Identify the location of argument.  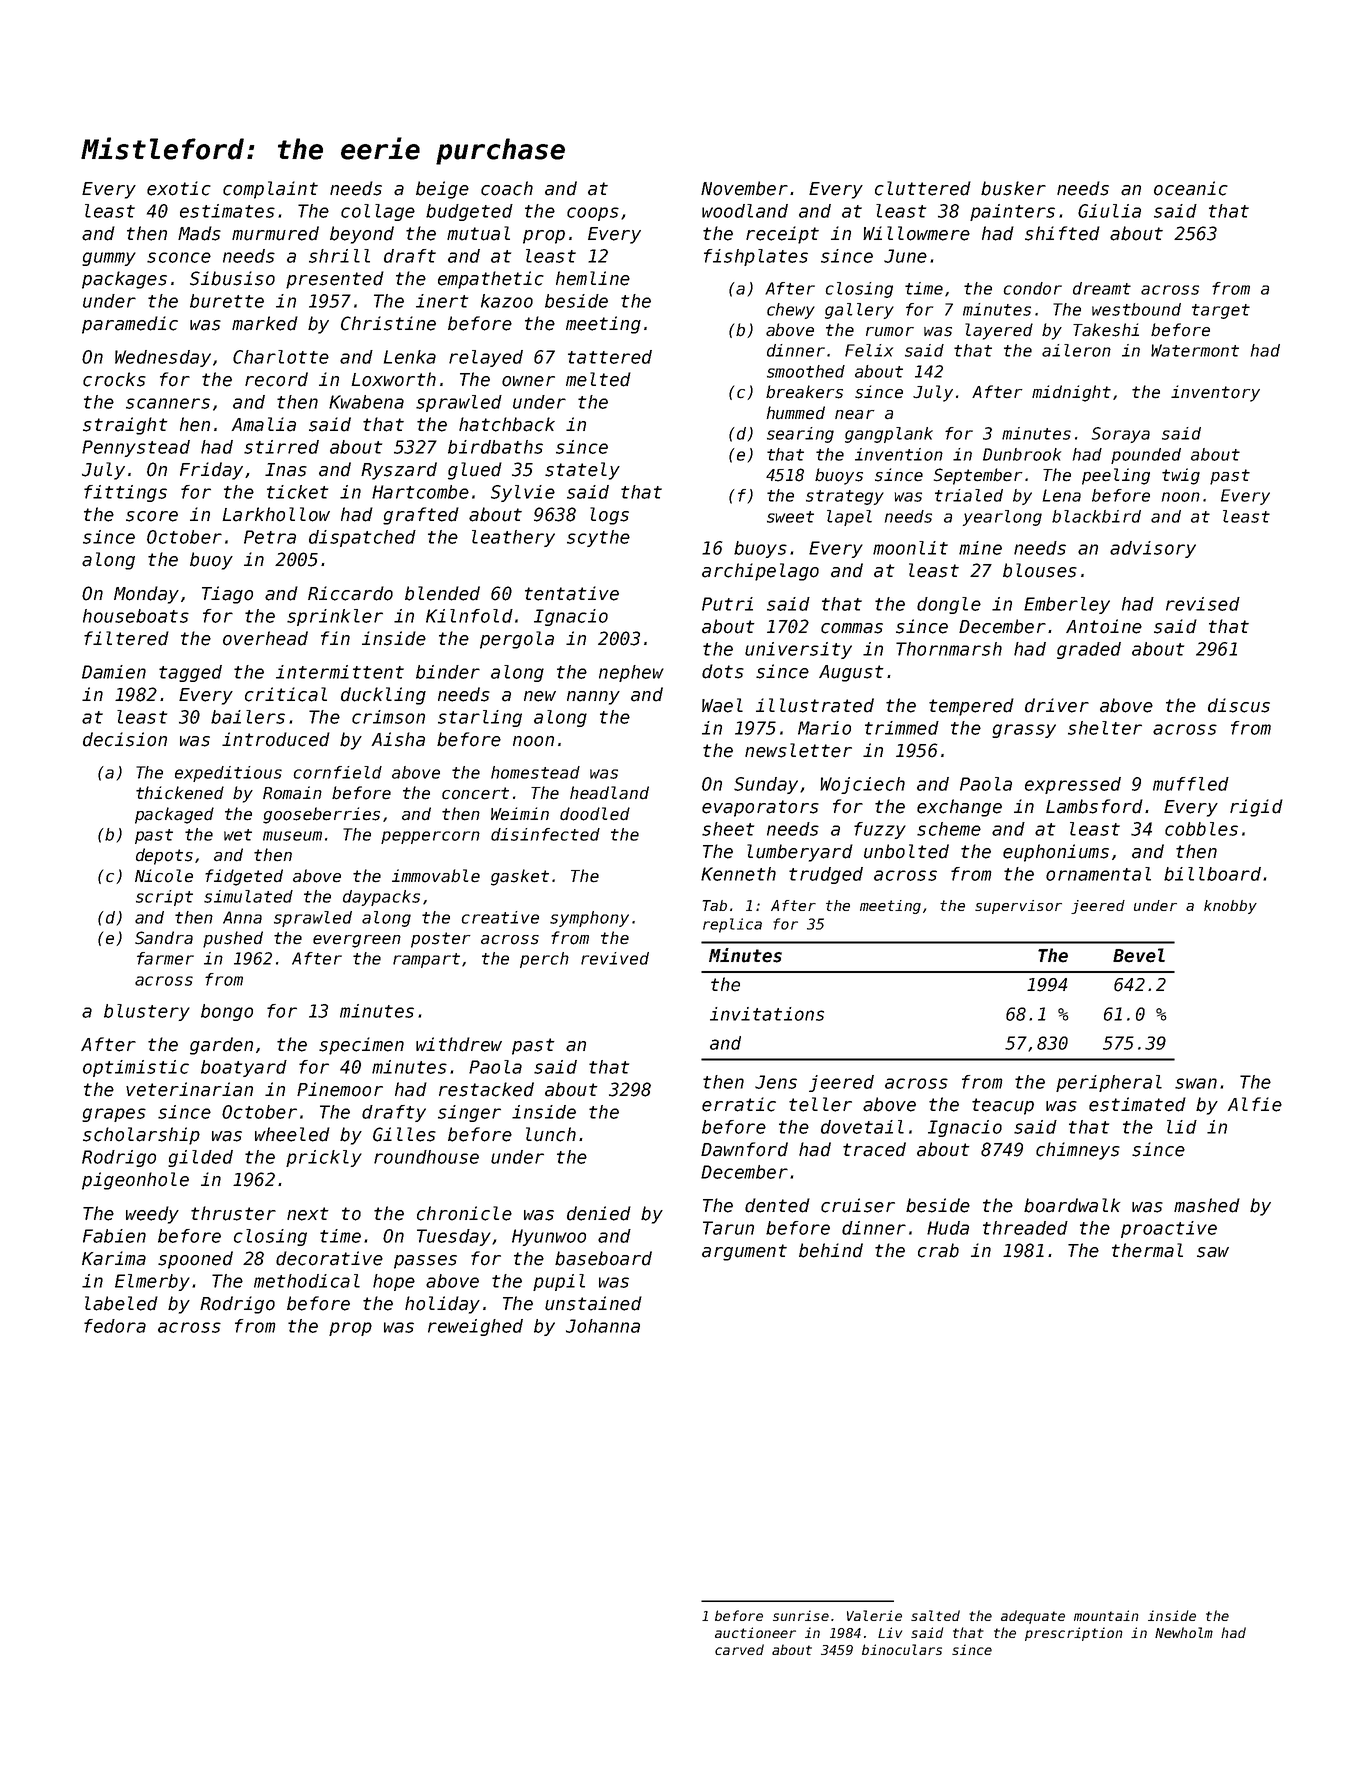
(744, 1252).
